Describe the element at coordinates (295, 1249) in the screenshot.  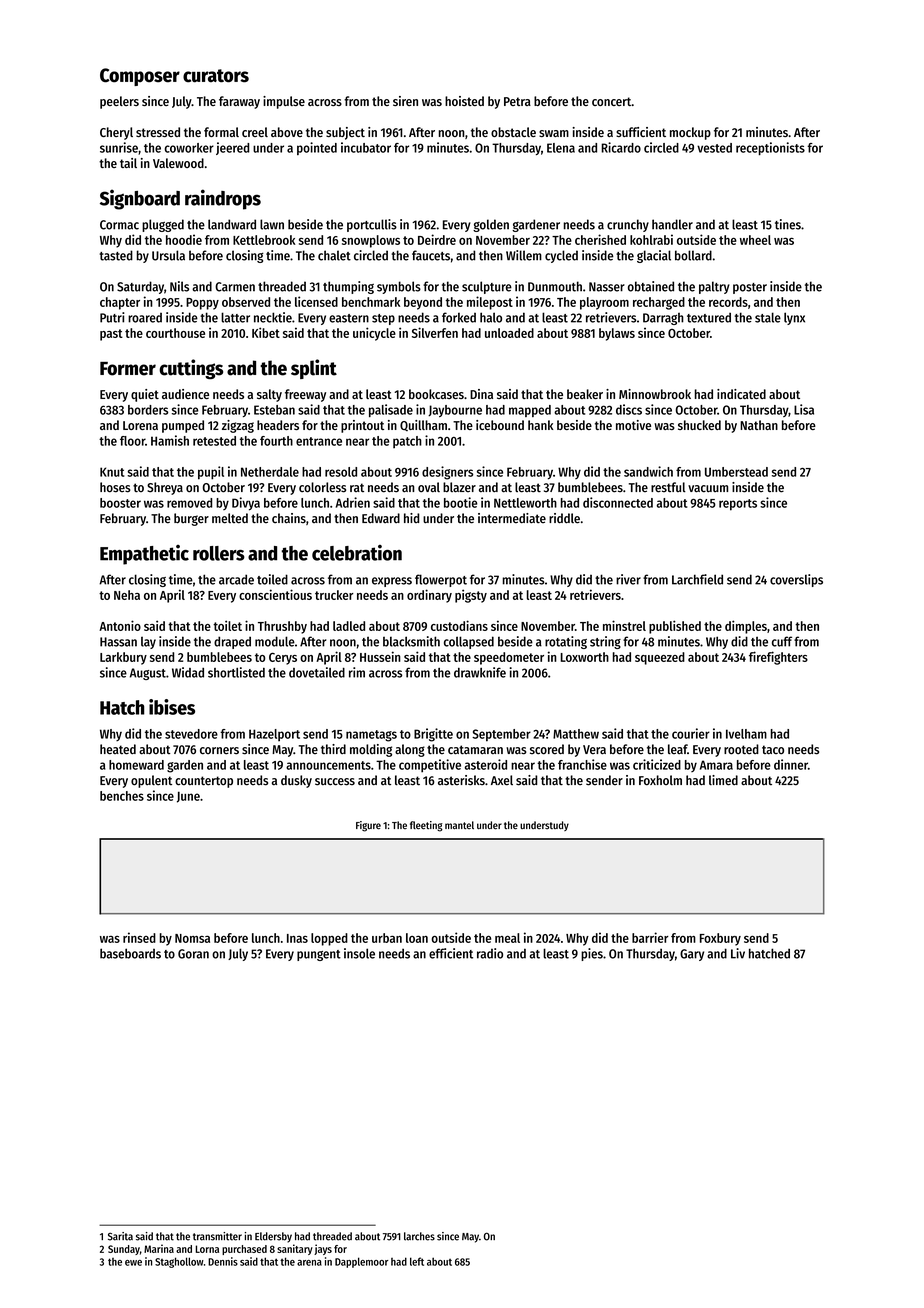
I see `sanitary` at that location.
